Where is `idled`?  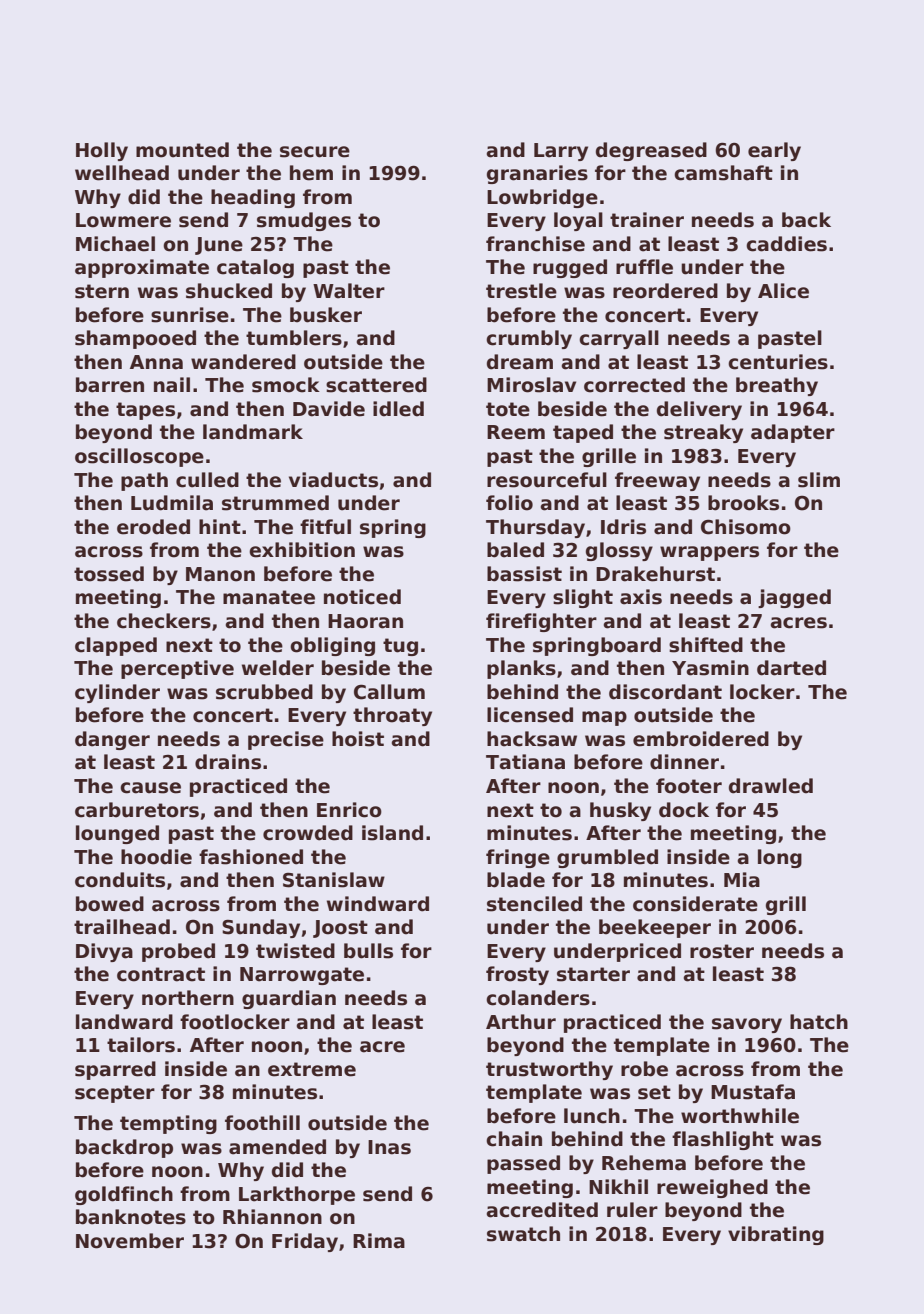 idled is located at coordinates (398, 409).
